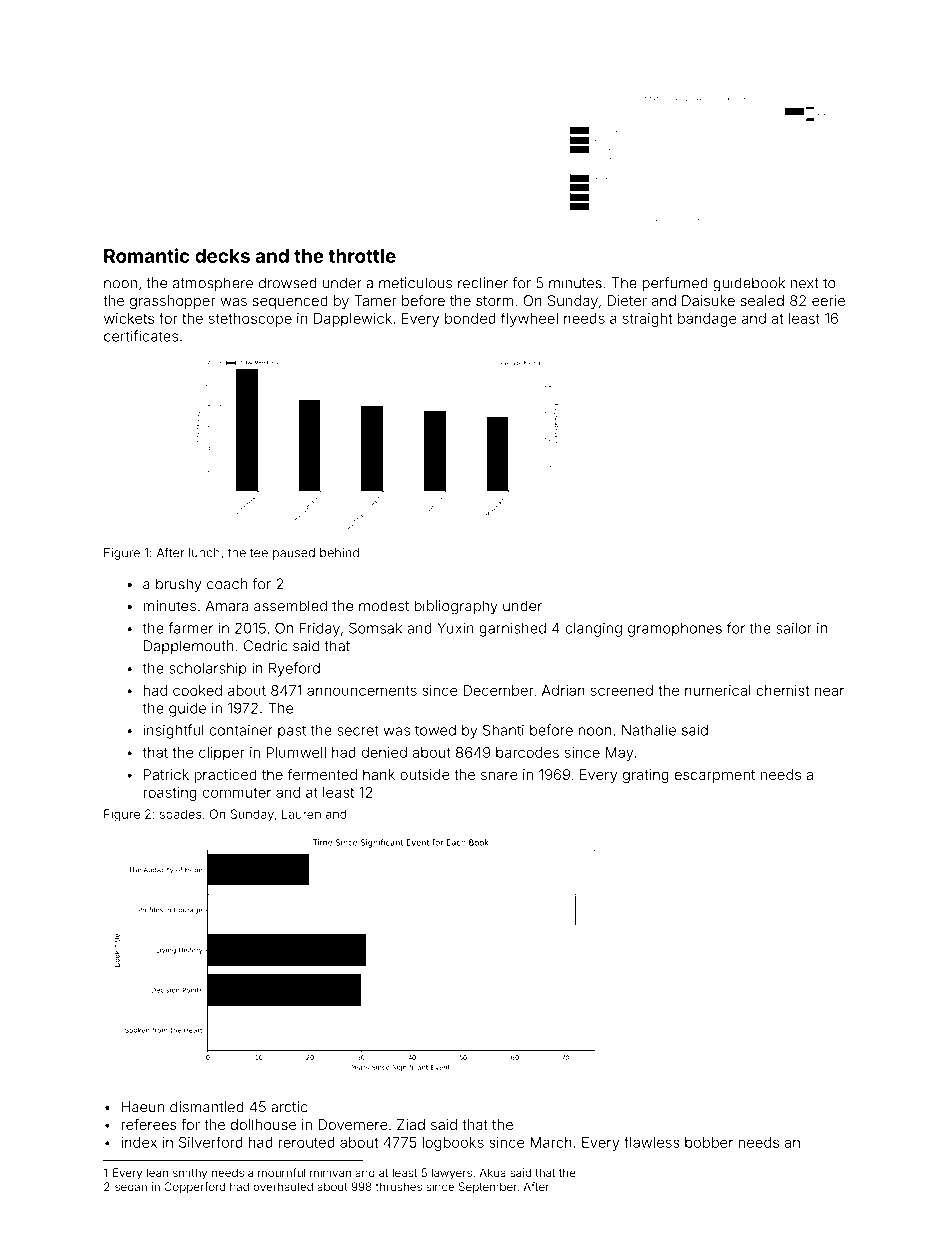 This screenshot has width=952, height=1233. What do you see at coordinates (222, 256) in the screenshot?
I see `decks` at bounding box center [222, 256].
